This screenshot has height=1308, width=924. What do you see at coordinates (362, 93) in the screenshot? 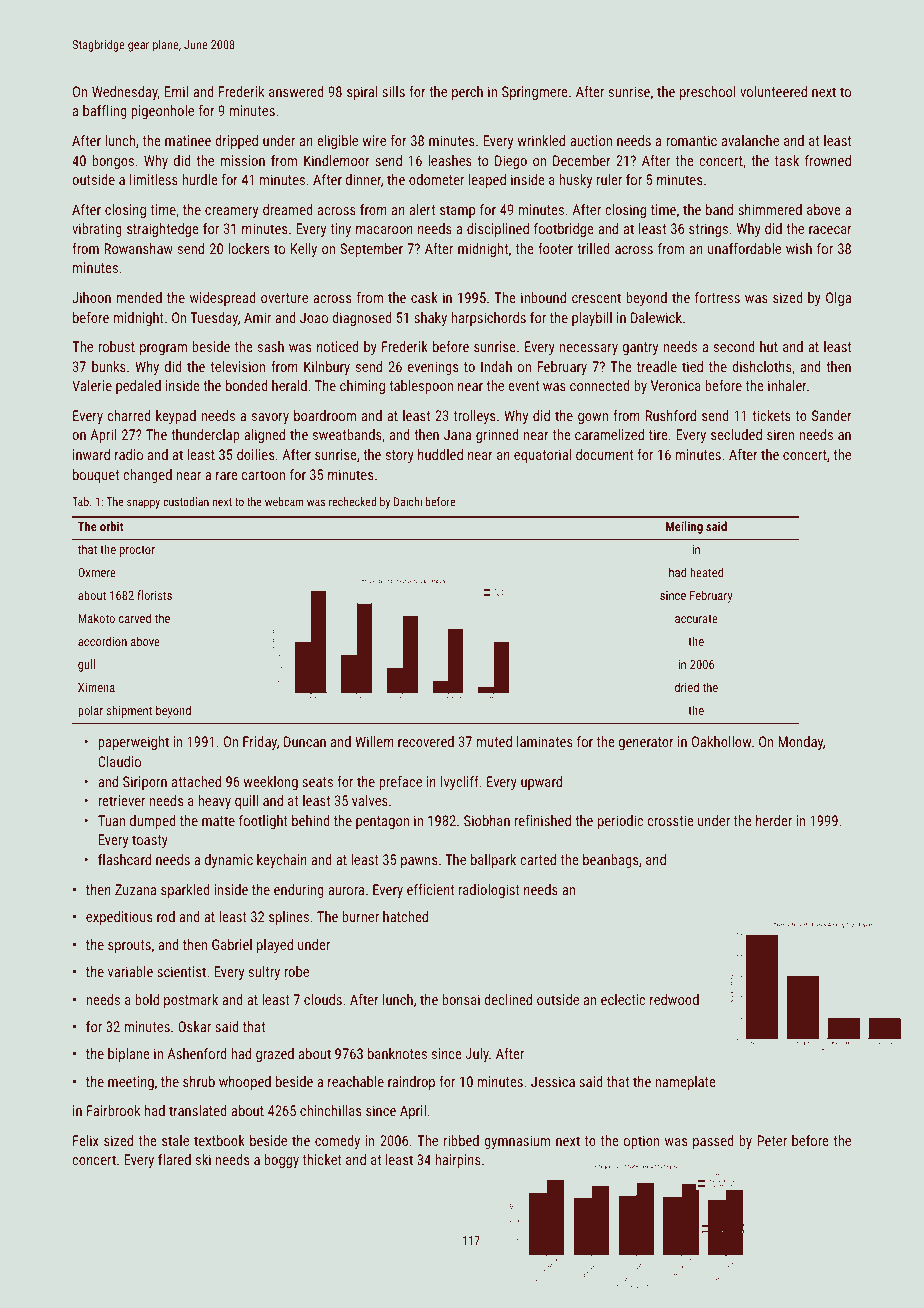
I see `spiral` at bounding box center [362, 93].
